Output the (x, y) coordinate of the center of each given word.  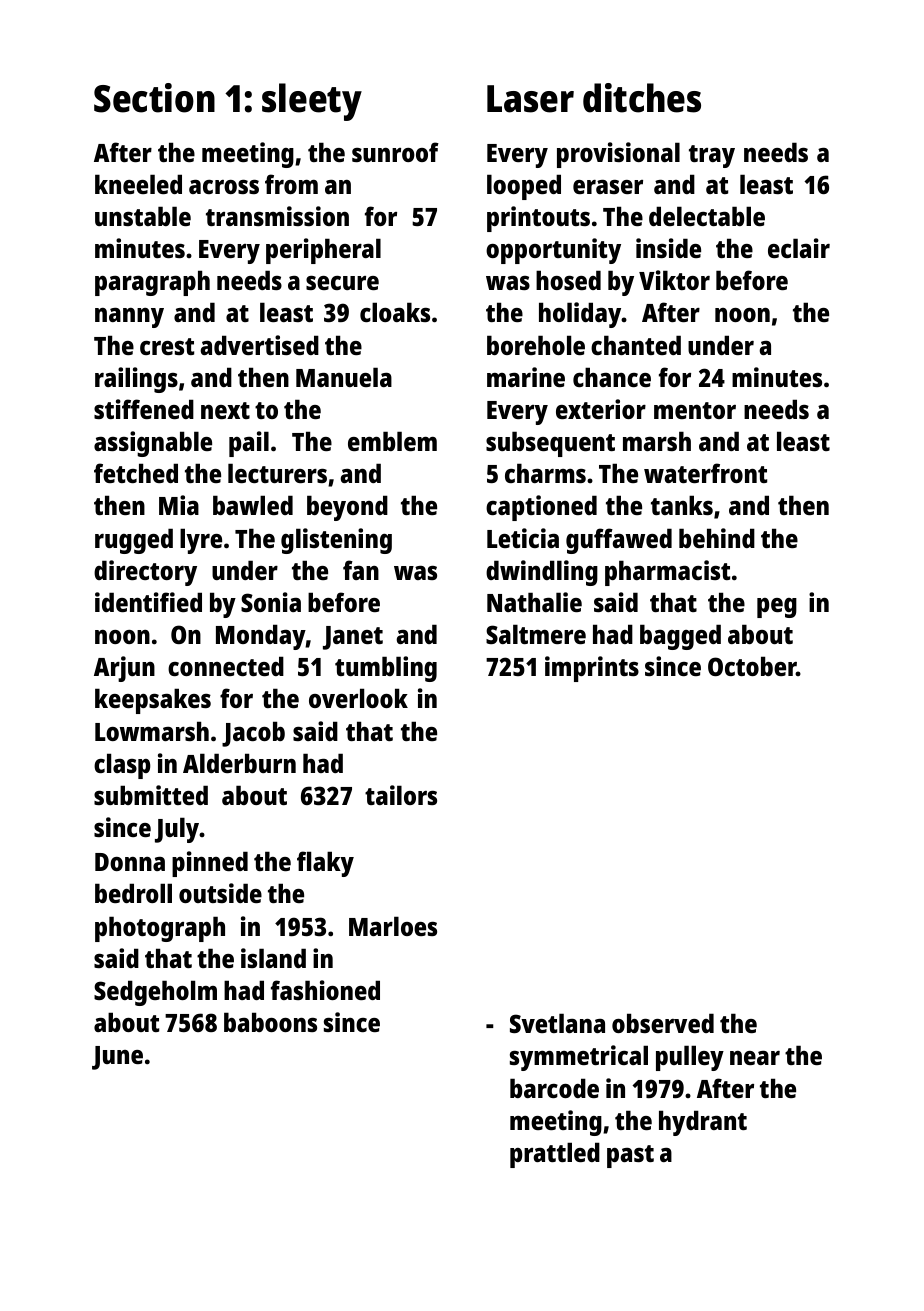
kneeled (138, 184)
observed (663, 1023)
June (117, 1058)
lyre (201, 541)
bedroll (133, 893)
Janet (353, 638)
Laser (530, 99)
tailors (401, 795)
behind (717, 538)
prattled (555, 1155)
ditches (642, 98)
